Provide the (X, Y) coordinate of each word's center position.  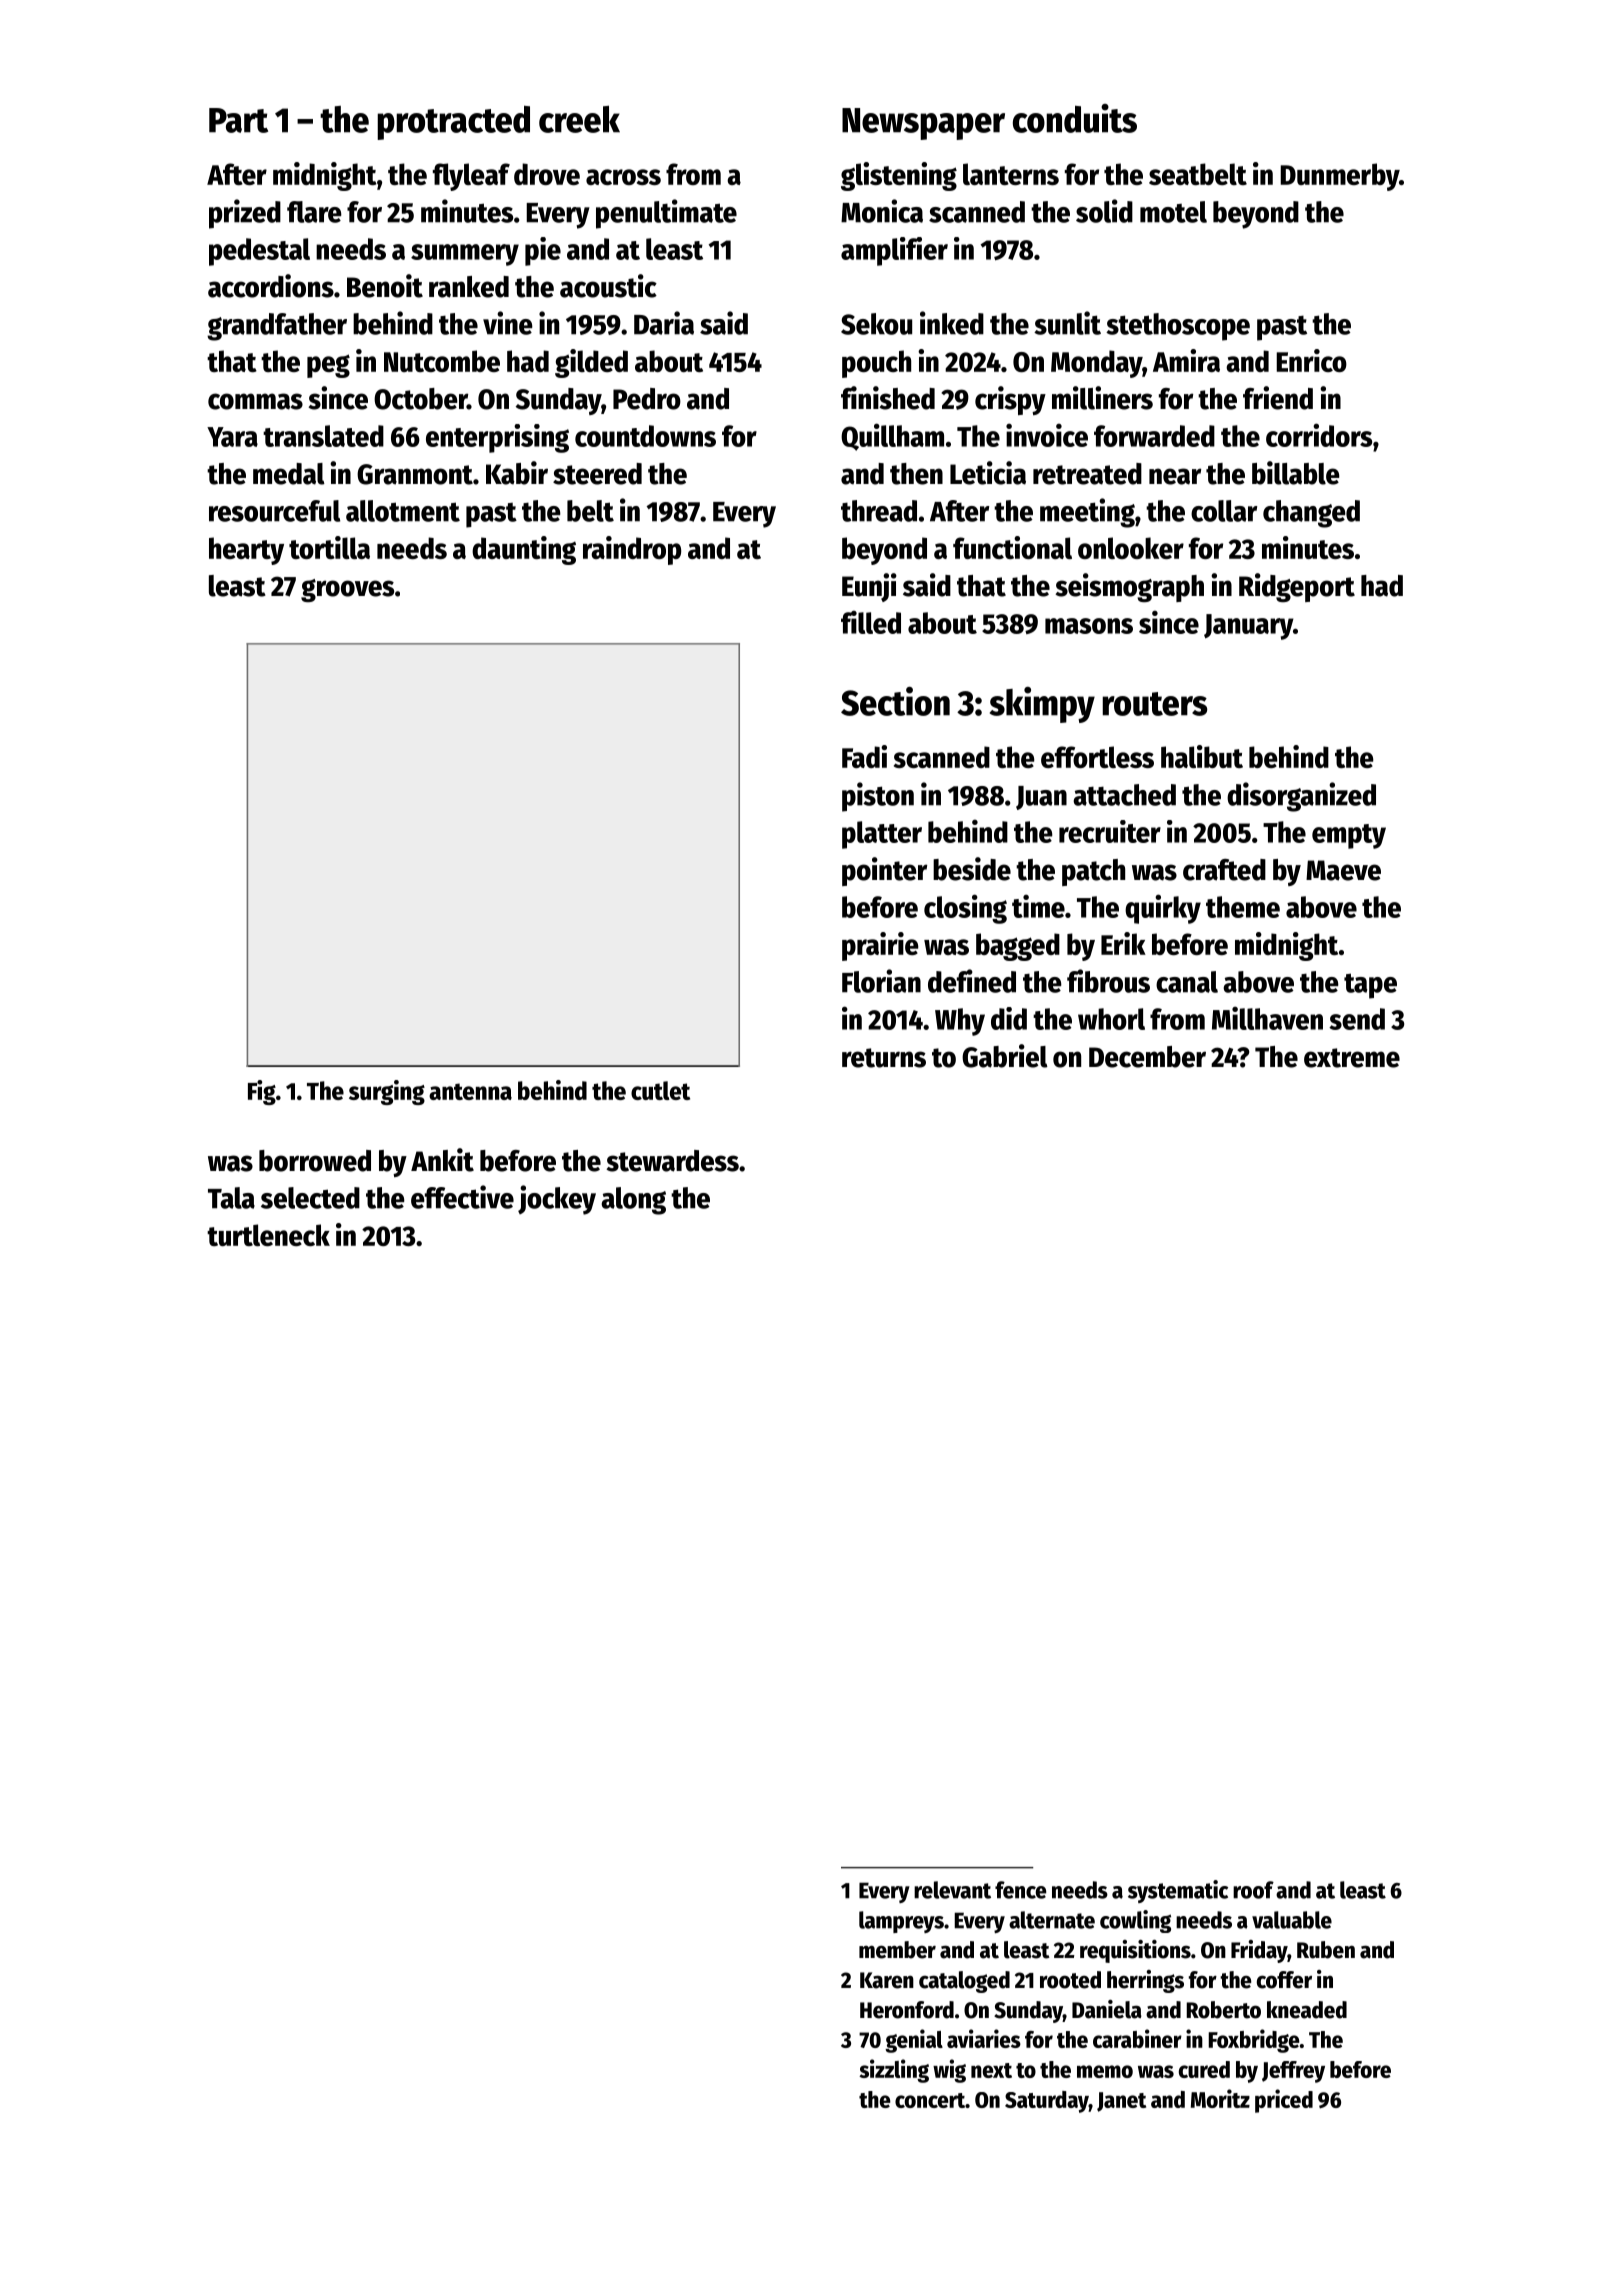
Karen (887, 1980)
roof (1253, 1890)
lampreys (901, 1922)
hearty (246, 551)
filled (871, 622)
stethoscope (1178, 327)
